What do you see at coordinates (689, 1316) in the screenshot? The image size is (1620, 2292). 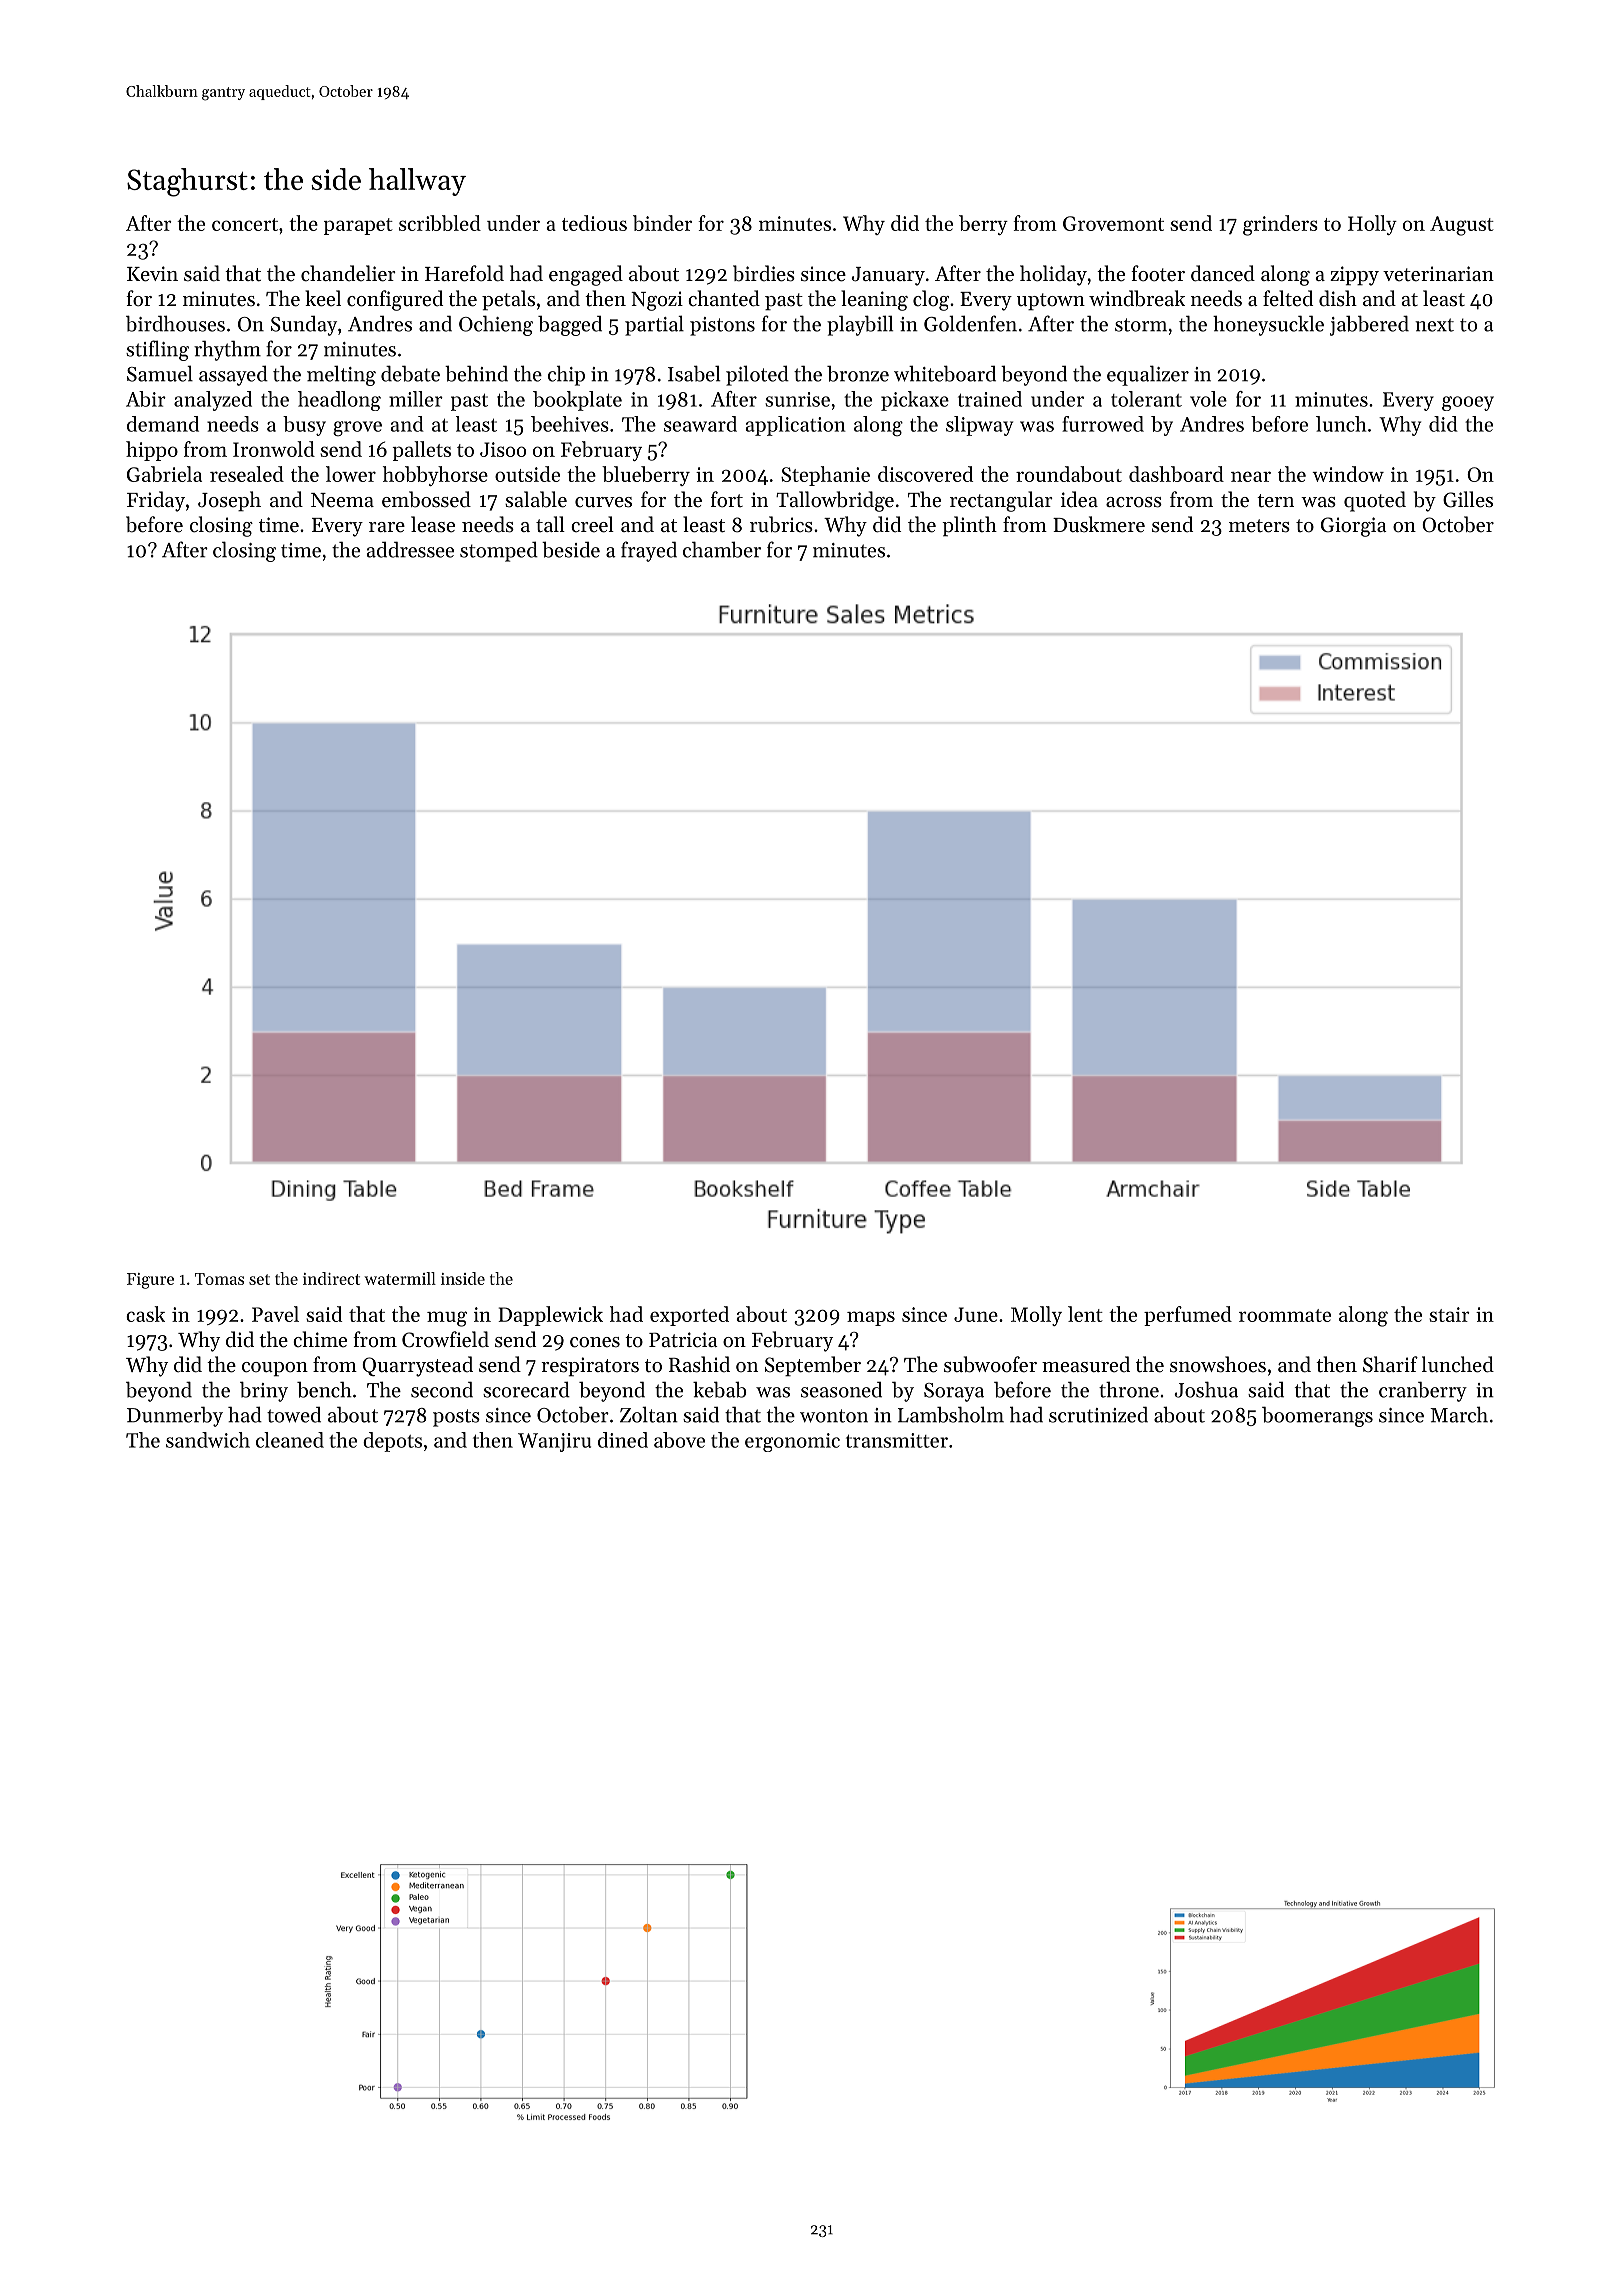 I see `exported` at bounding box center [689, 1316].
